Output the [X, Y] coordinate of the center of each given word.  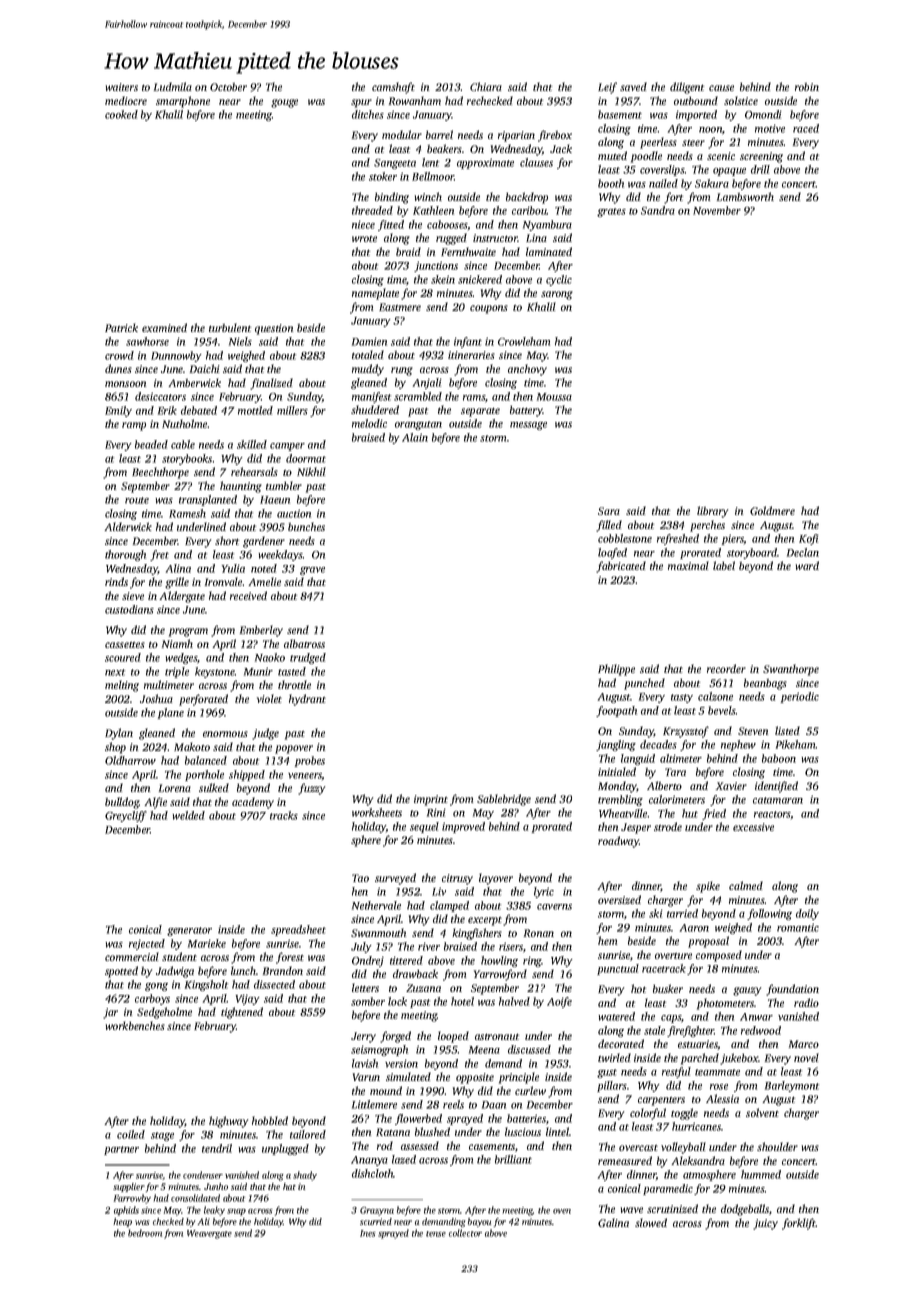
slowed [651, 1222]
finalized [271, 384]
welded [188, 815]
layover [496, 879]
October [228, 87]
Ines [368, 1233]
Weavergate [209, 1234]
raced [806, 128]
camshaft [393, 88]
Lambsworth [745, 196]
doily [807, 914]
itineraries [471, 355]
